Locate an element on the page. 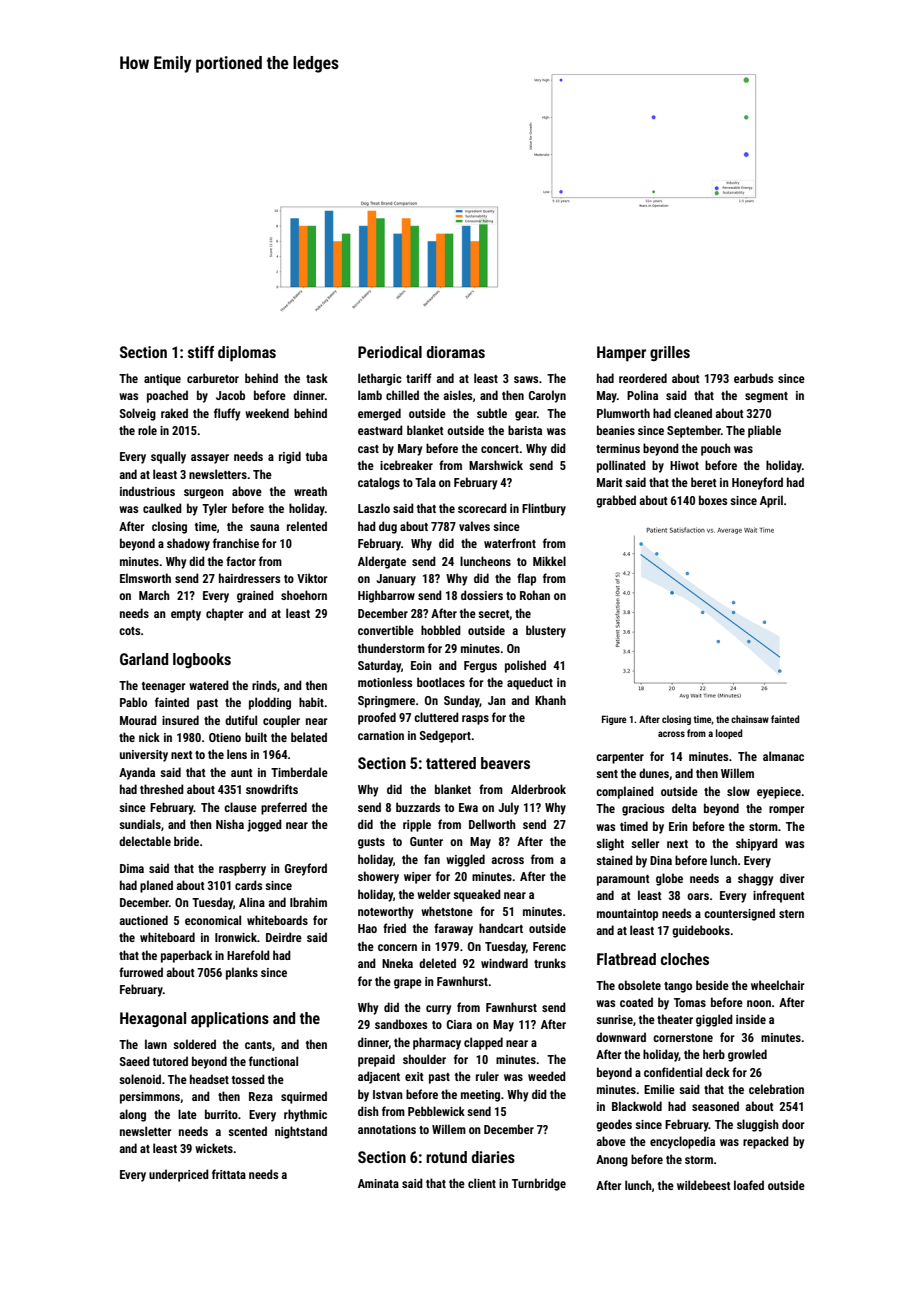  Aldergate is located at coordinates (382, 562).
